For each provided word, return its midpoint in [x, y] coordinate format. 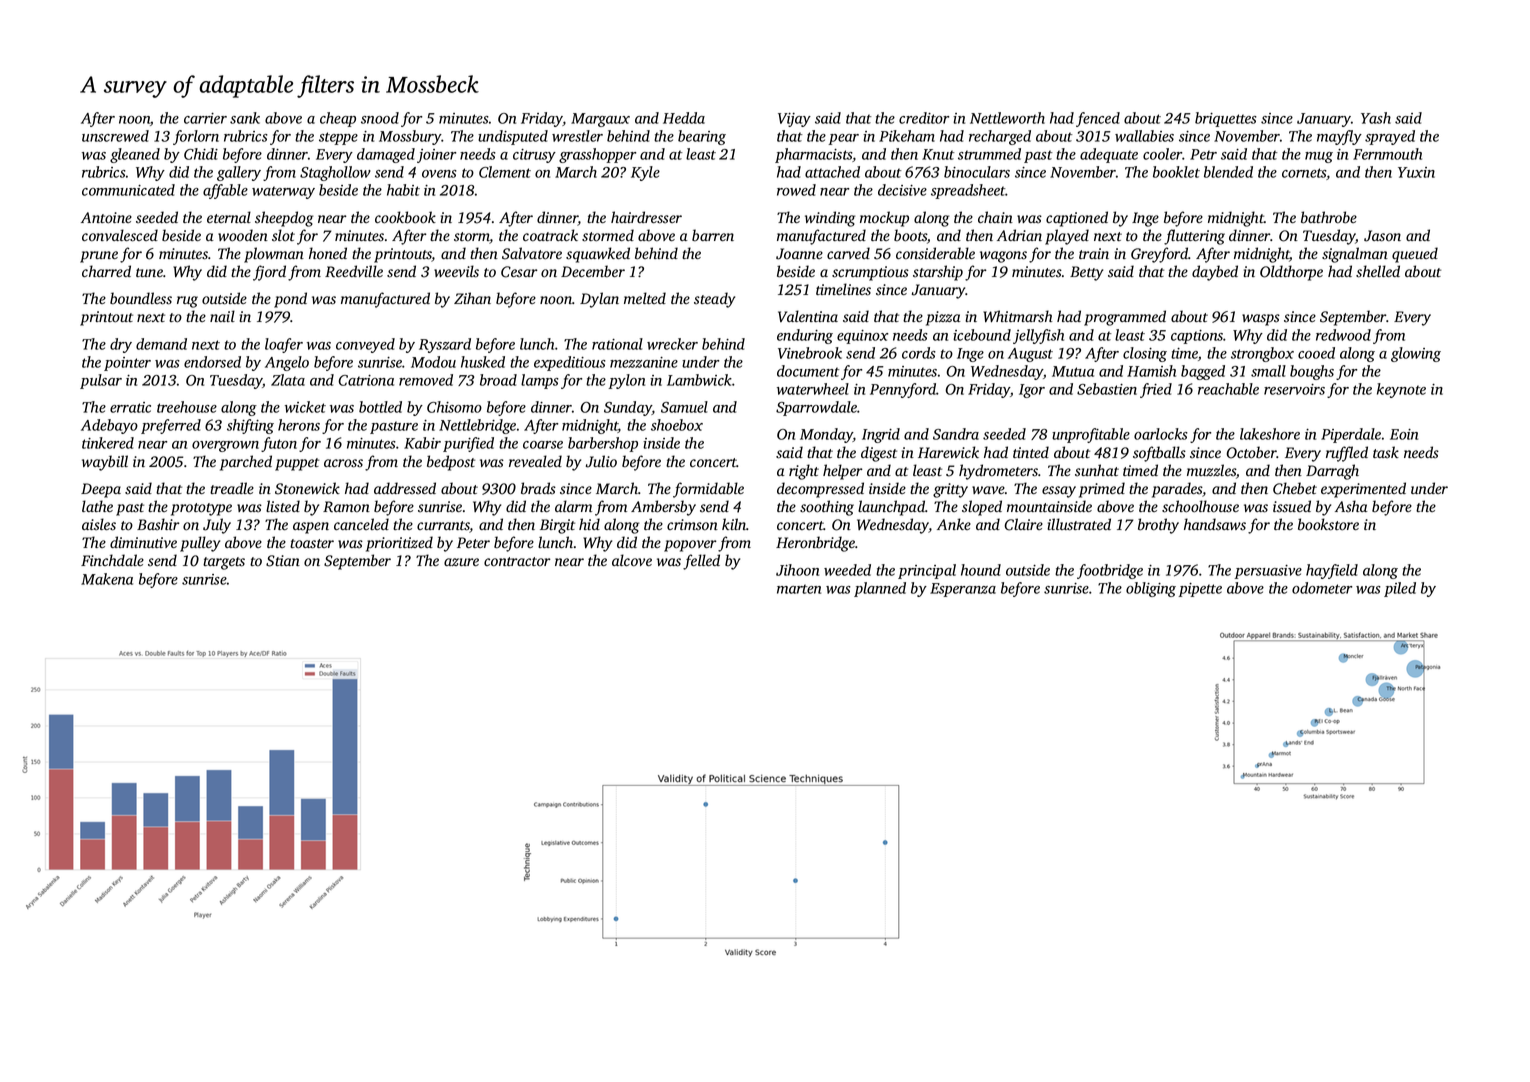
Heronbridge [815, 544]
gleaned [135, 155]
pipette [1200, 590]
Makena [107, 579]
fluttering [1194, 237]
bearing [702, 137]
